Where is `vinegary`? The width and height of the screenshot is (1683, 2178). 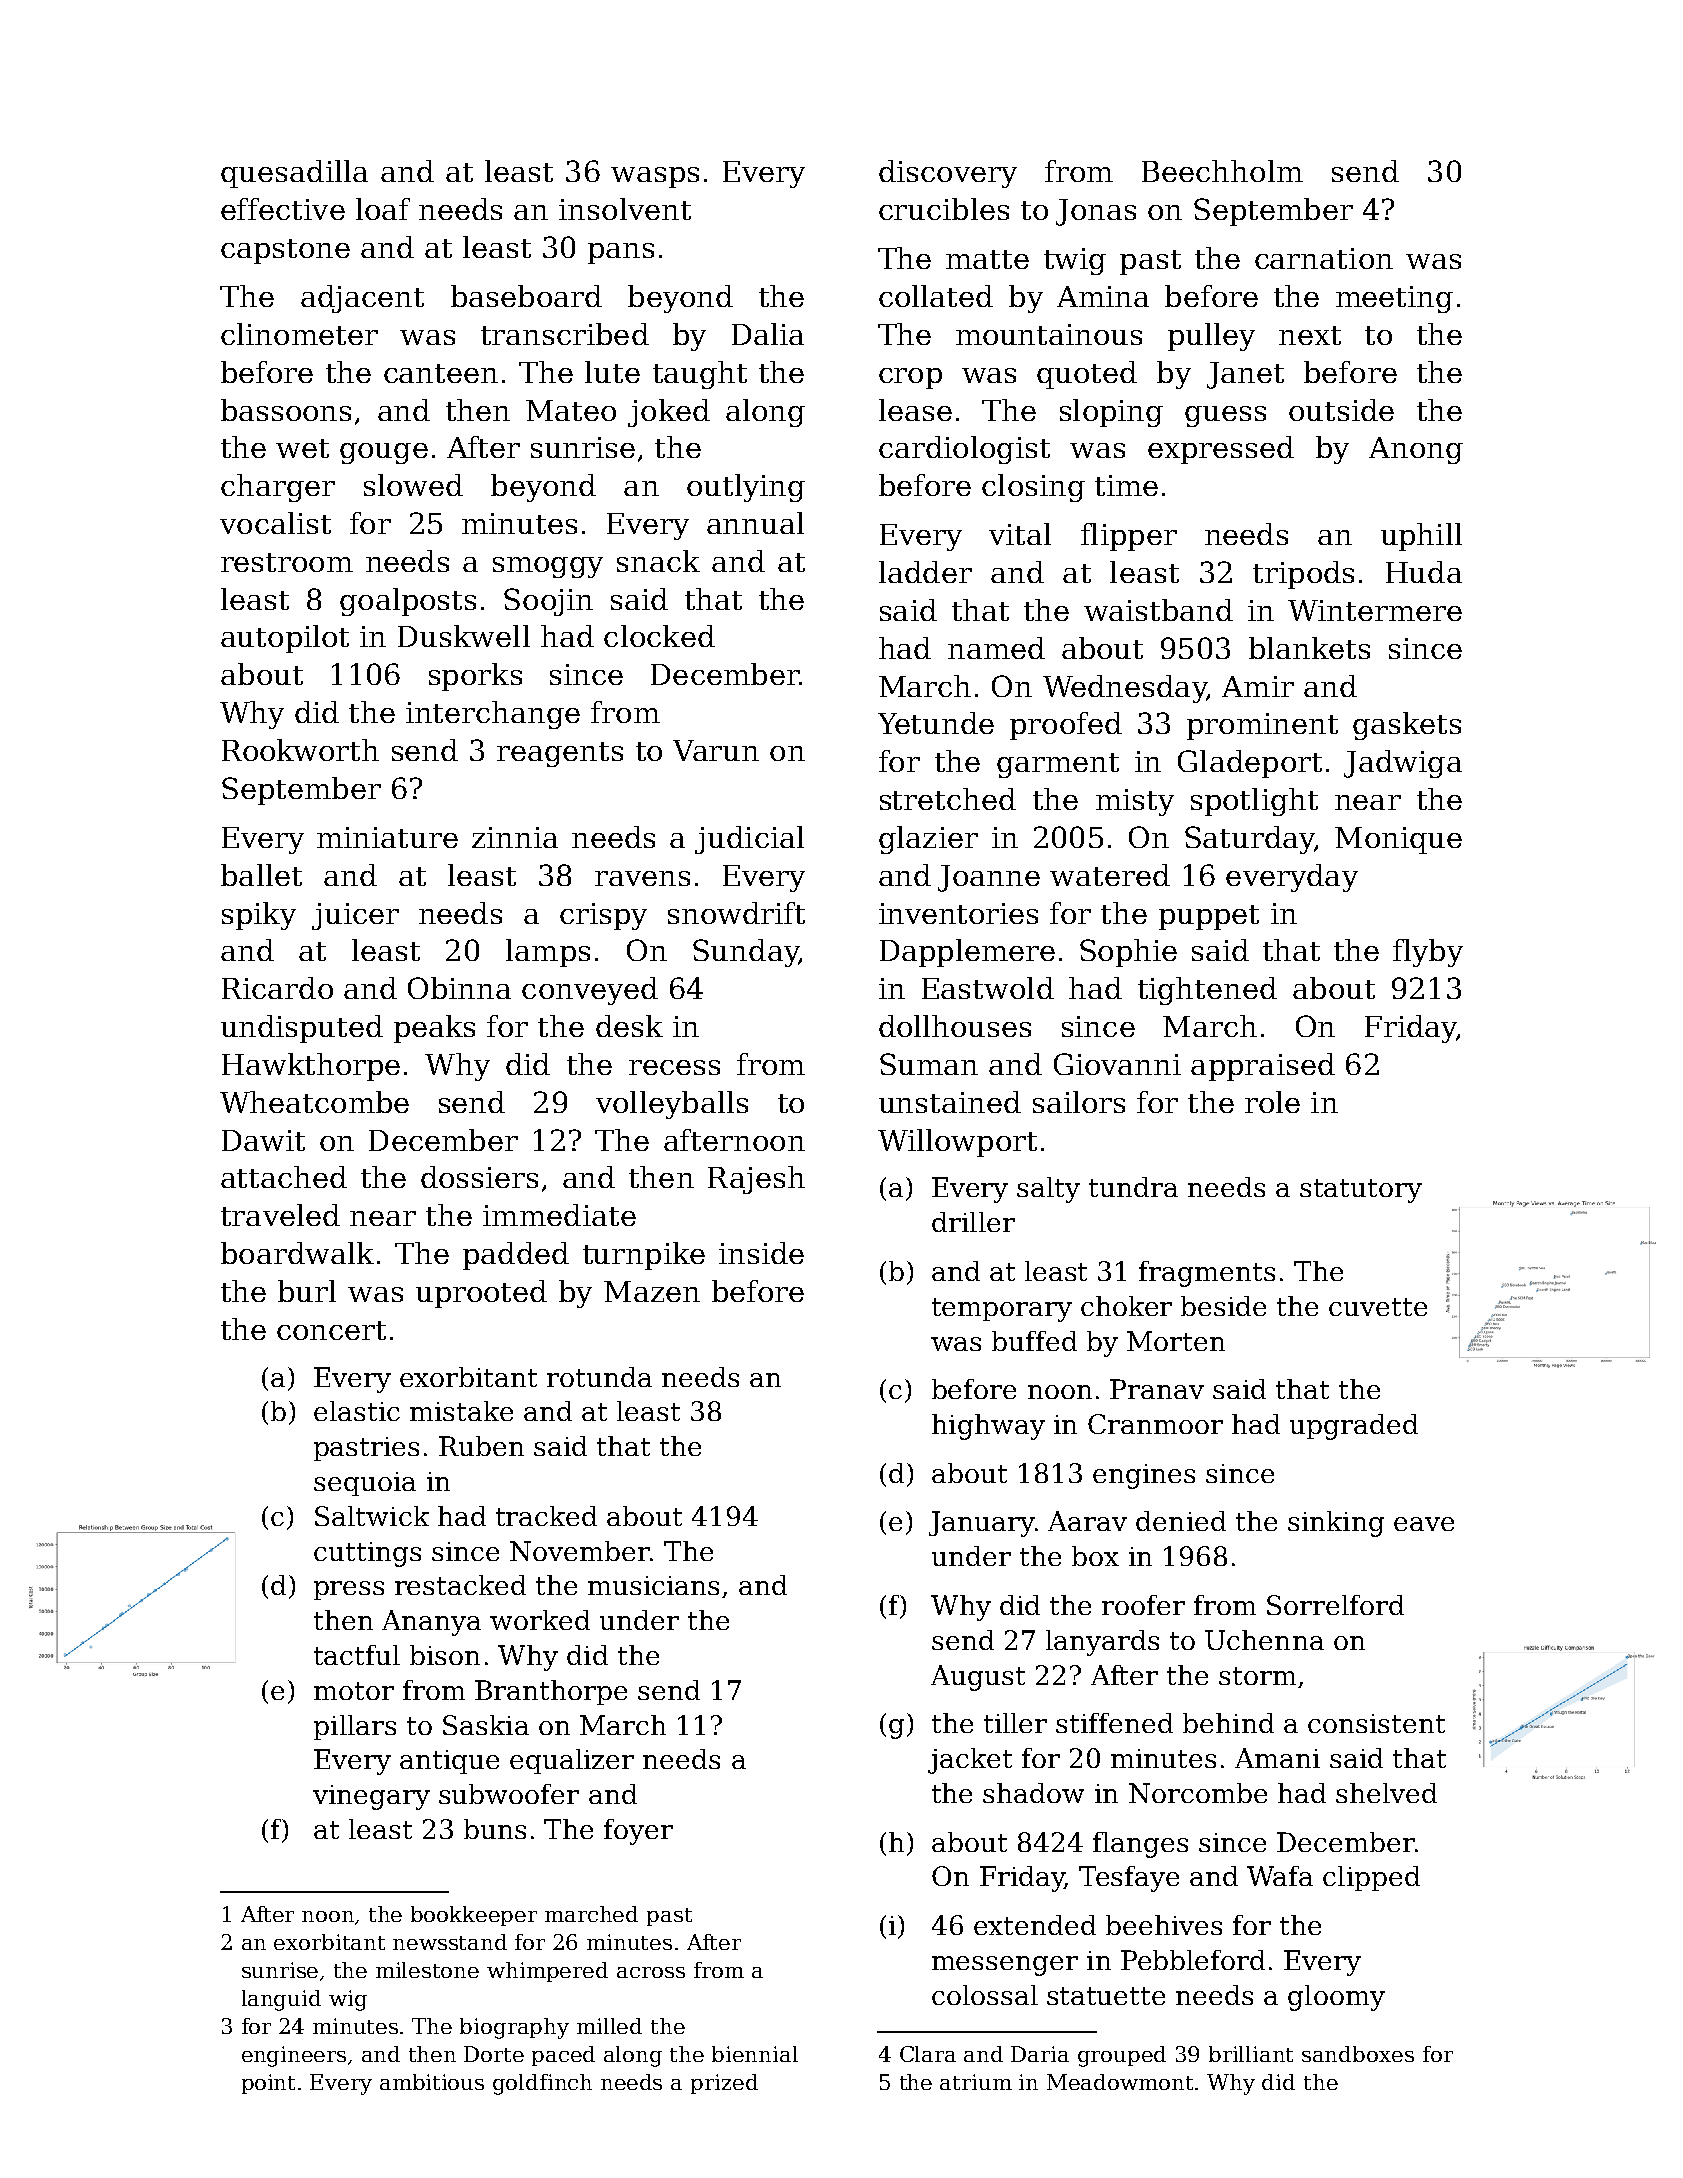 vinegary is located at coordinates (371, 1797).
